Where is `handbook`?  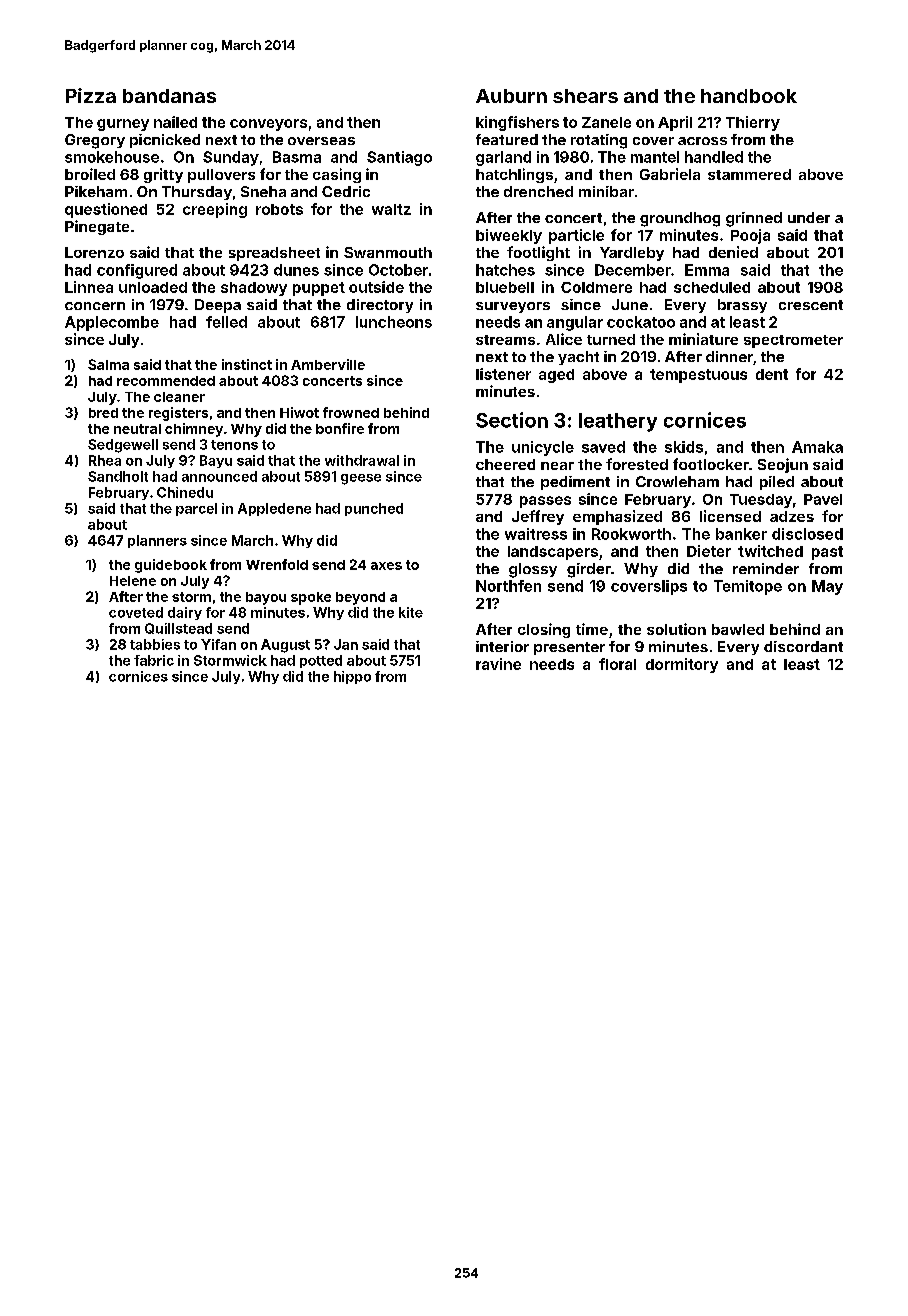 handbook is located at coordinates (749, 96).
